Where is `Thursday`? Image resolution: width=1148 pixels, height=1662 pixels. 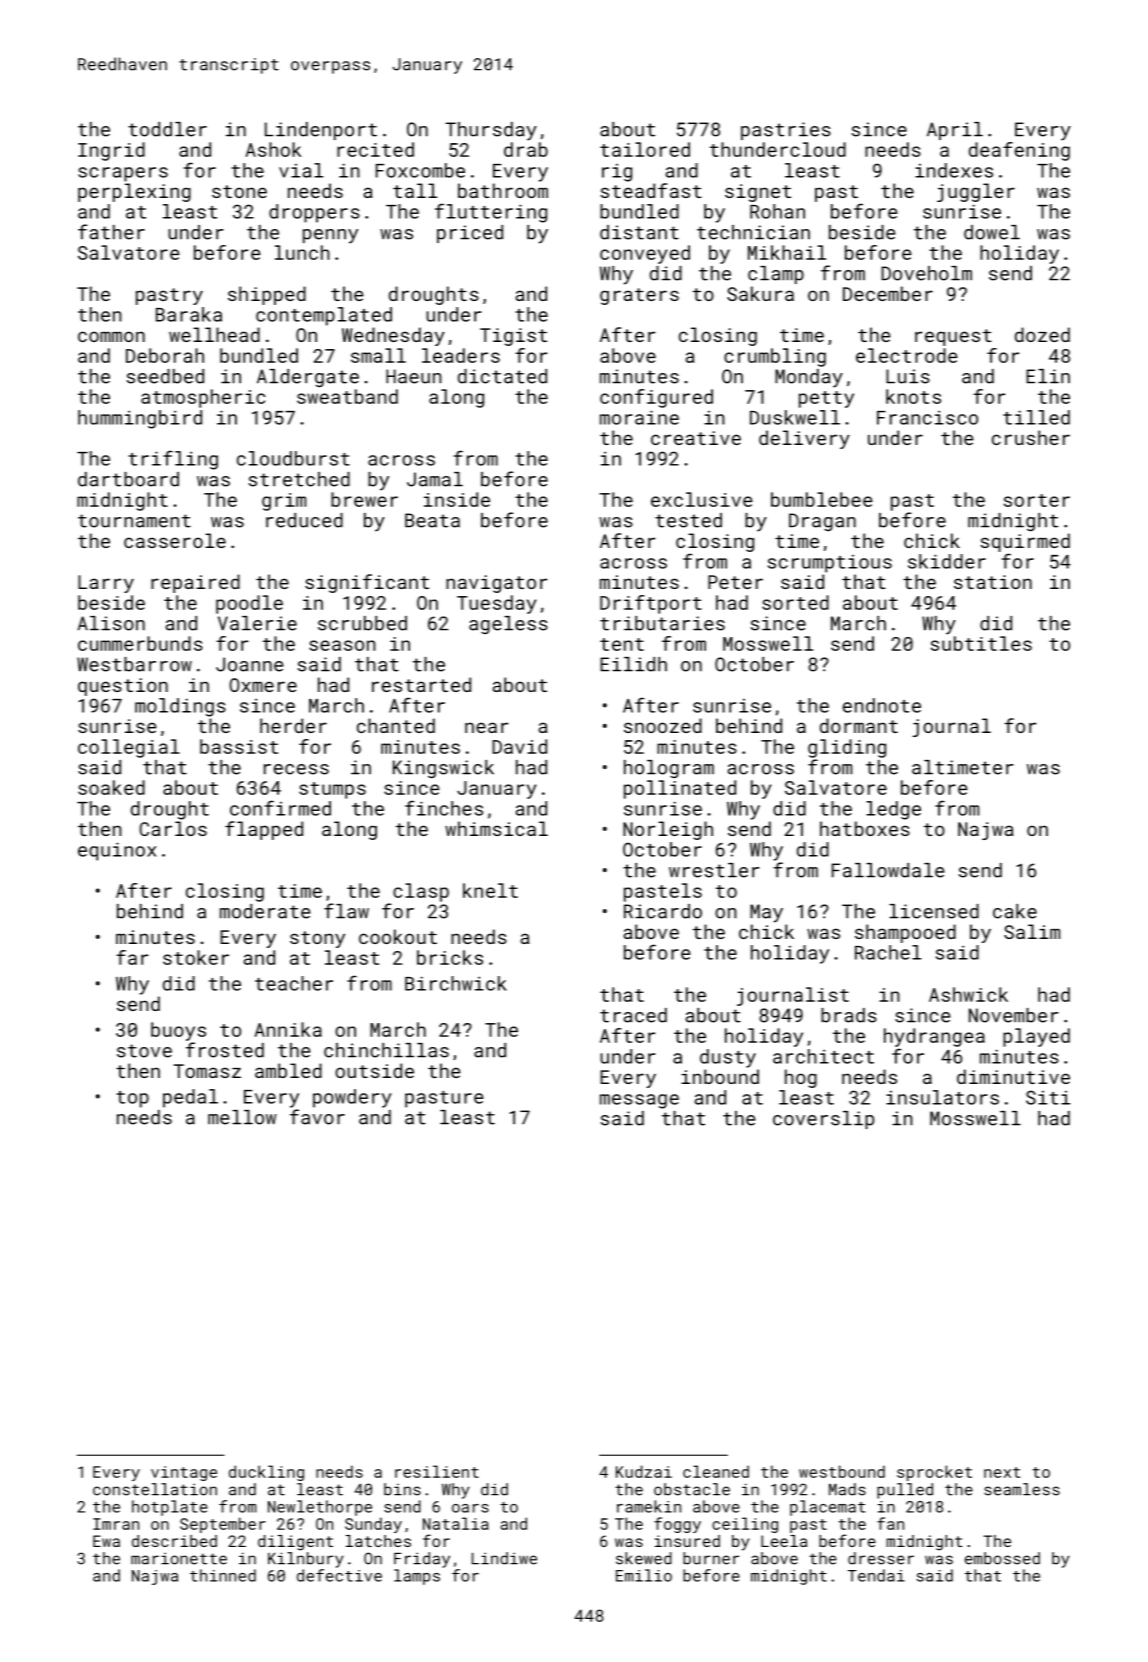
Thursday is located at coordinates (491, 131).
